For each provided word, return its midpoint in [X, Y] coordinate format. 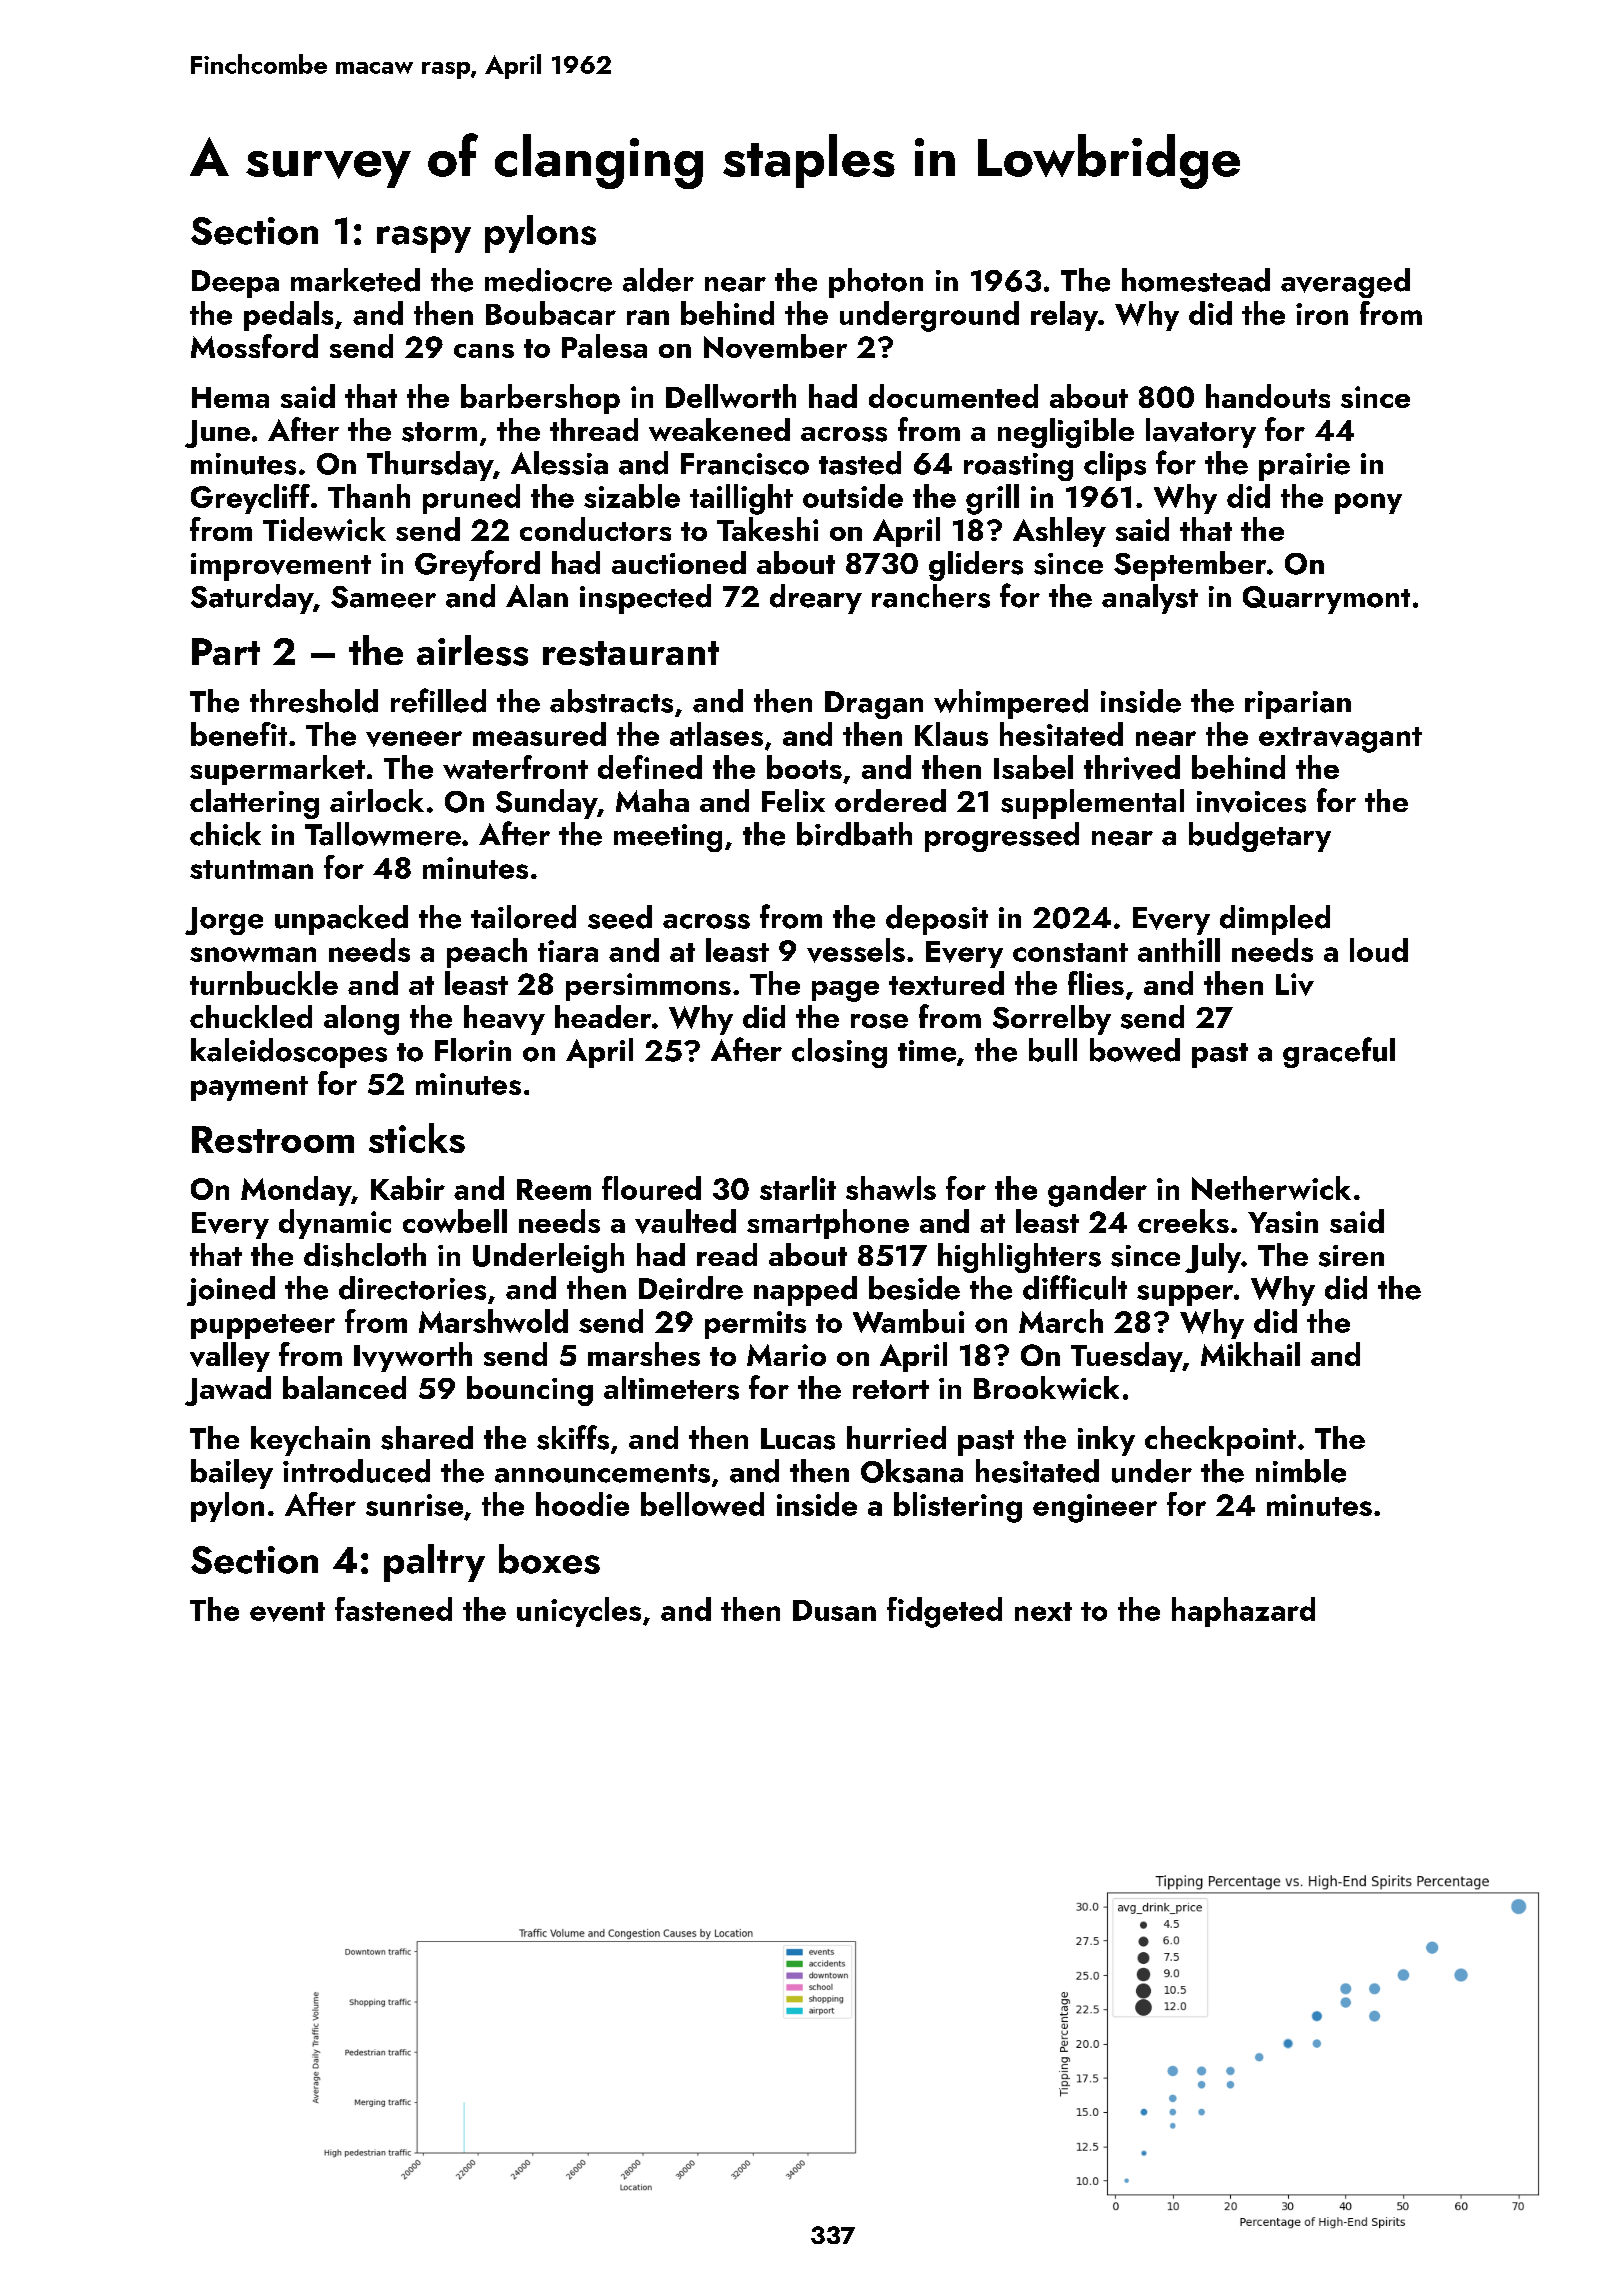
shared [427, 1438]
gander [1097, 1191]
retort [891, 1389]
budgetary [1260, 837]
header [603, 1016]
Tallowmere [383, 834]
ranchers [931, 596]
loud [1379, 950]
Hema [230, 397]
